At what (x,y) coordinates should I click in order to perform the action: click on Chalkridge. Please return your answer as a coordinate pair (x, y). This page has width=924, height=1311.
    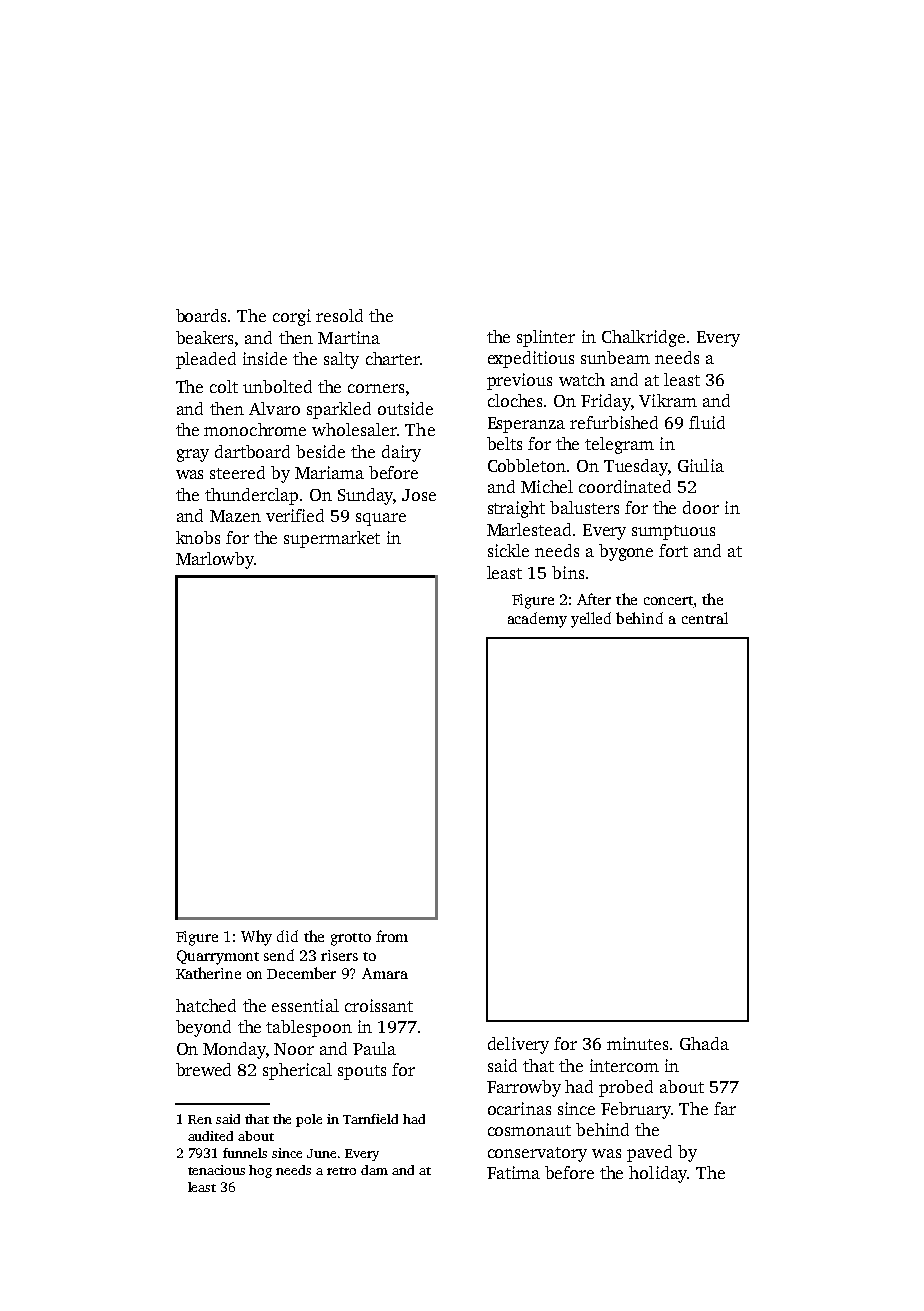
    Looking at the image, I should click on (643, 338).
